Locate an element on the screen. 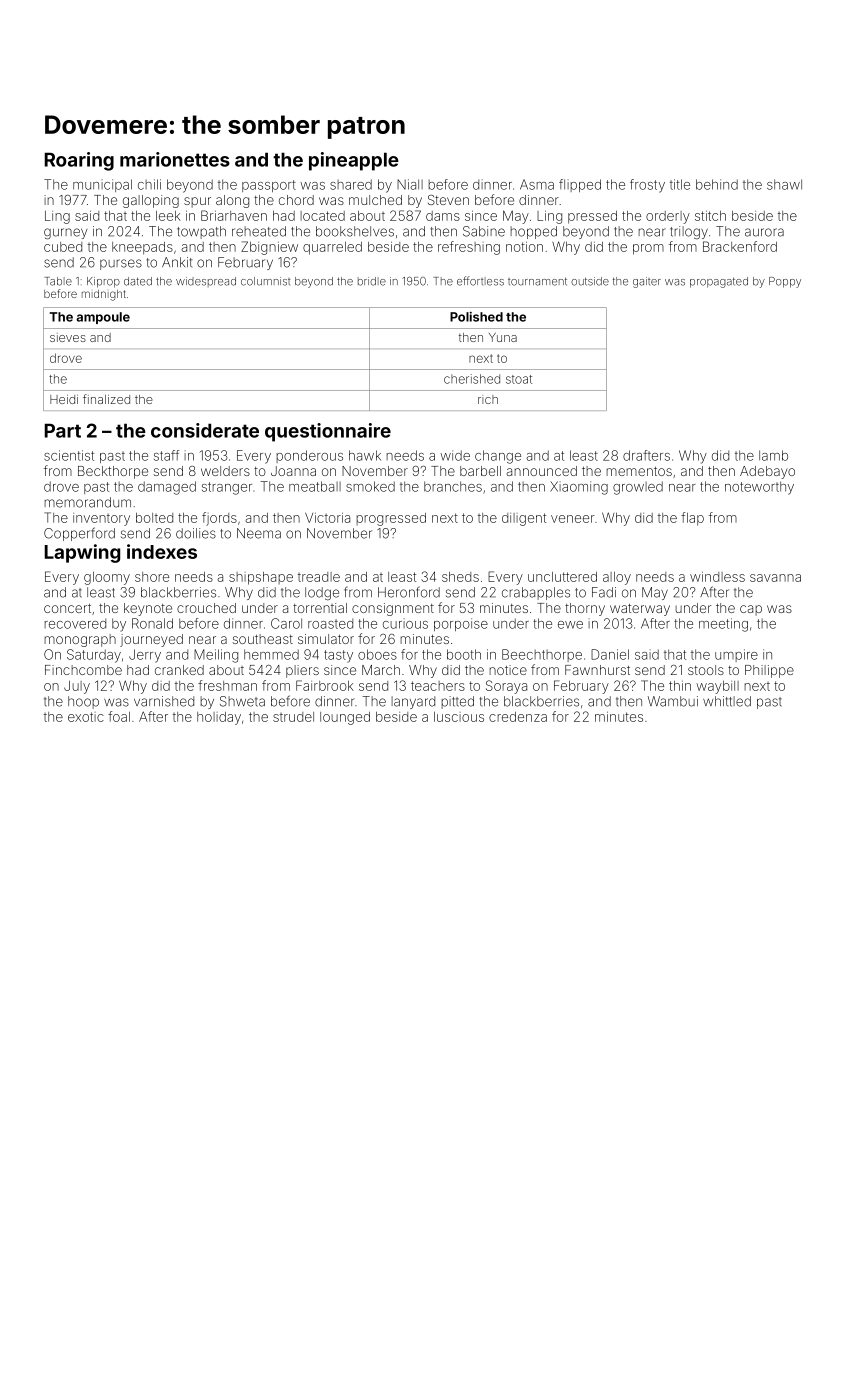 This screenshot has width=849, height=1400. municipal is located at coordinates (102, 185).
